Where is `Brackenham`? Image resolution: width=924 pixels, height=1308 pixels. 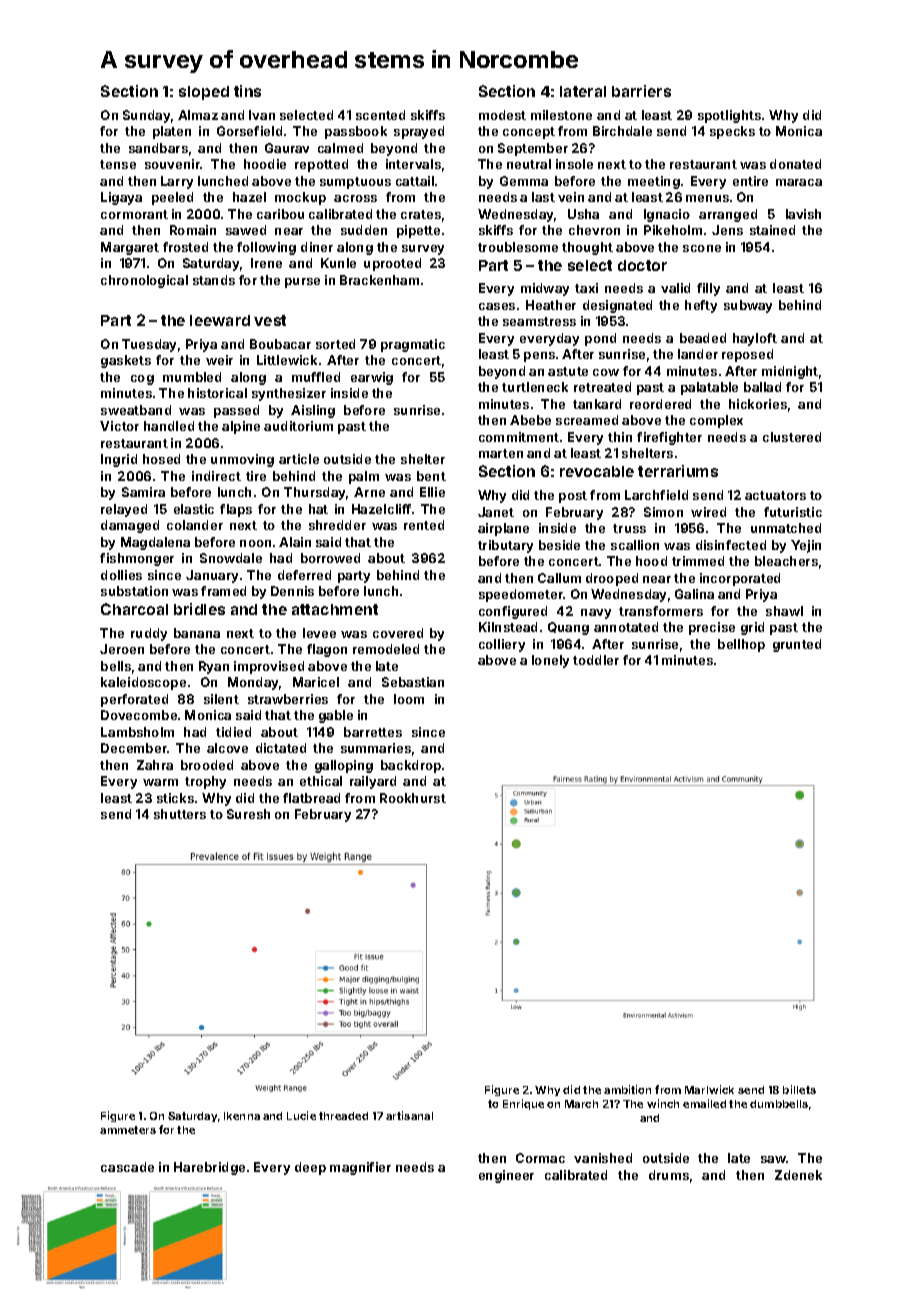
Brackenham is located at coordinates (379, 280).
